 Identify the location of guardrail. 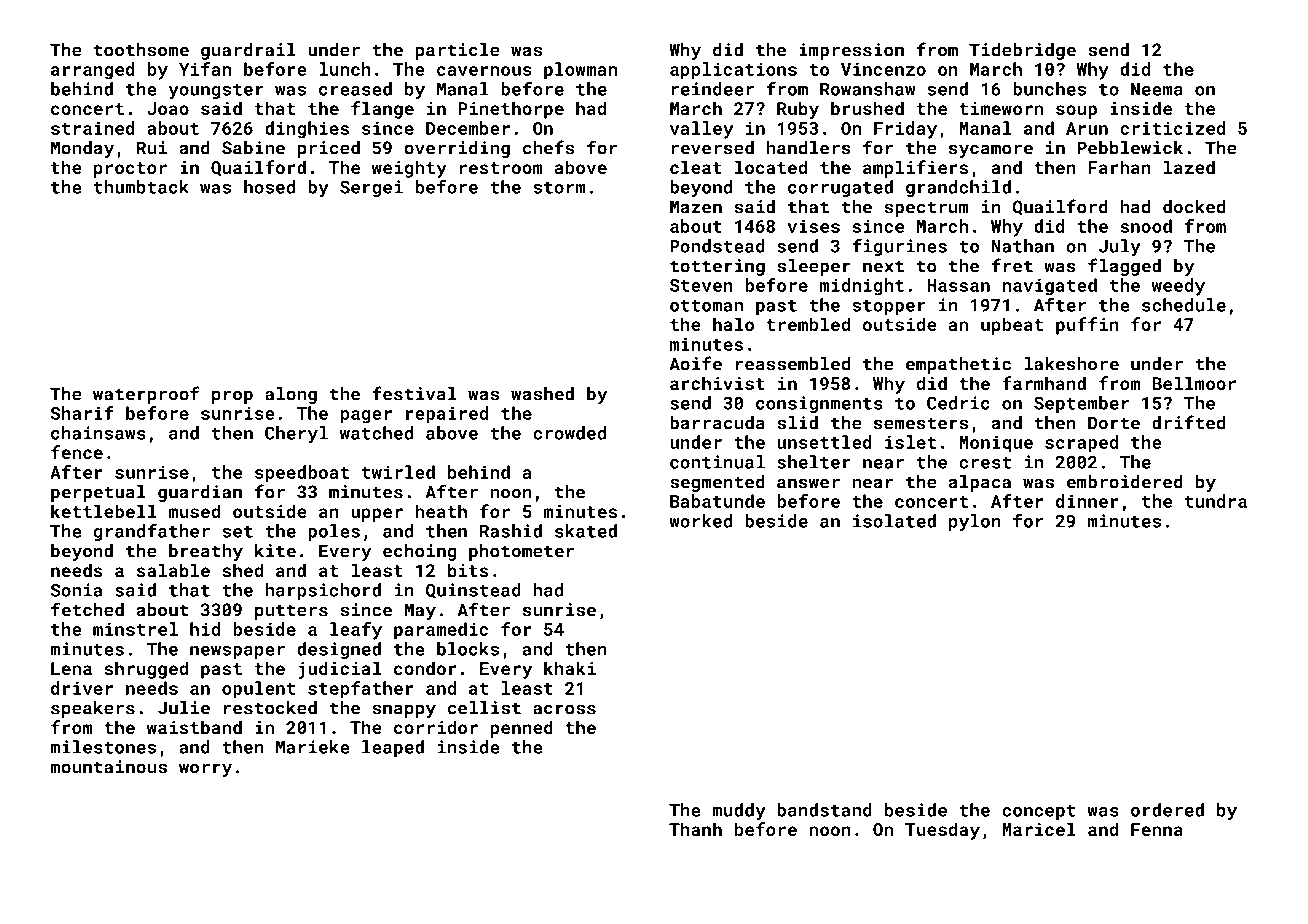
(248, 51).
